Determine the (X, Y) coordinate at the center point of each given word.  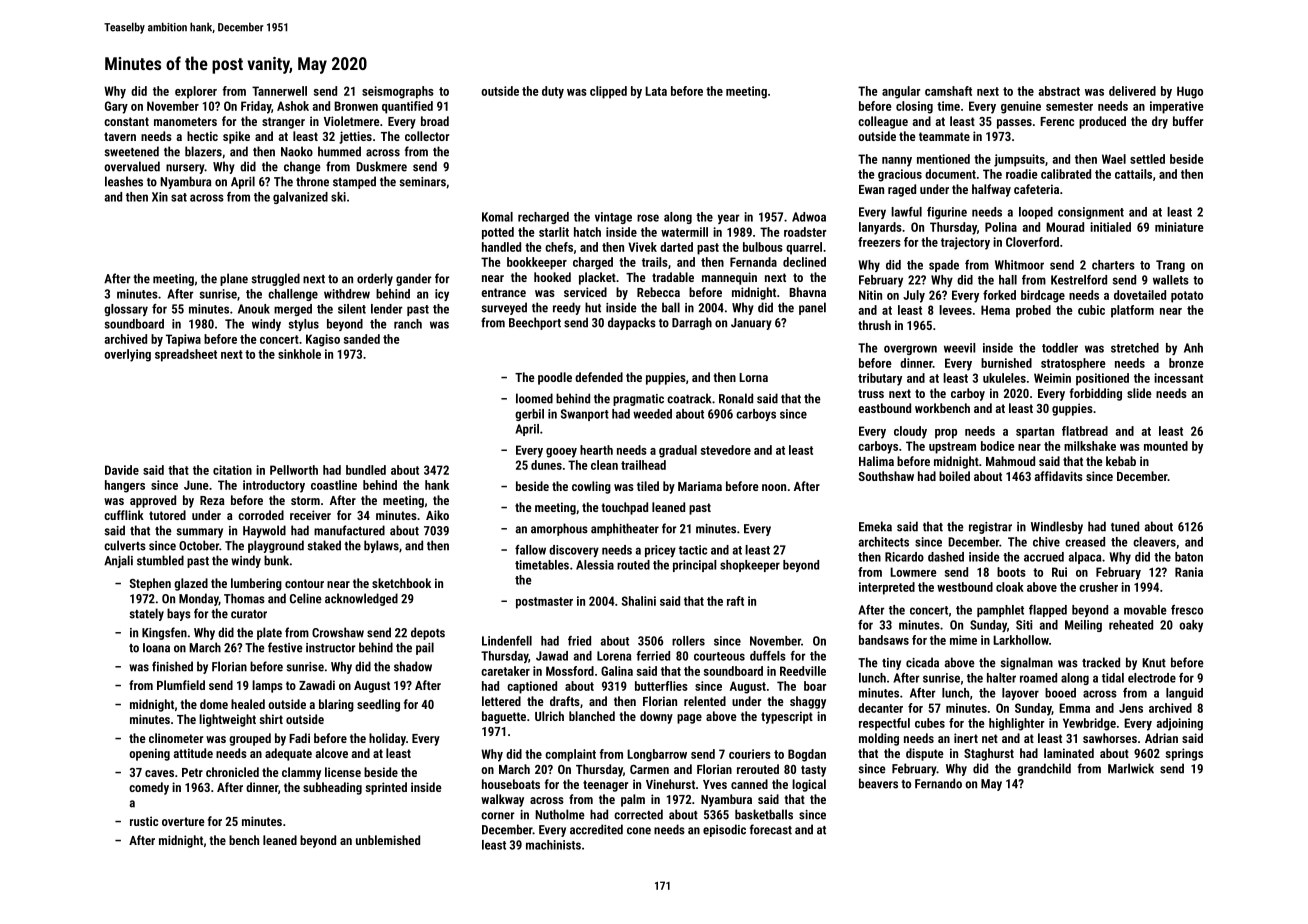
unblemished (388, 840)
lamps (267, 686)
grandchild (1044, 769)
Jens (1131, 708)
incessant (1178, 378)
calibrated (1066, 174)
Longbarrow (657, 755)
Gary (116, 107)
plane (234, 279)
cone (639, 831)
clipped (608, 92)
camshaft (948, 91)
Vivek (642, 247)
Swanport (585, 415)
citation (232, 470)
